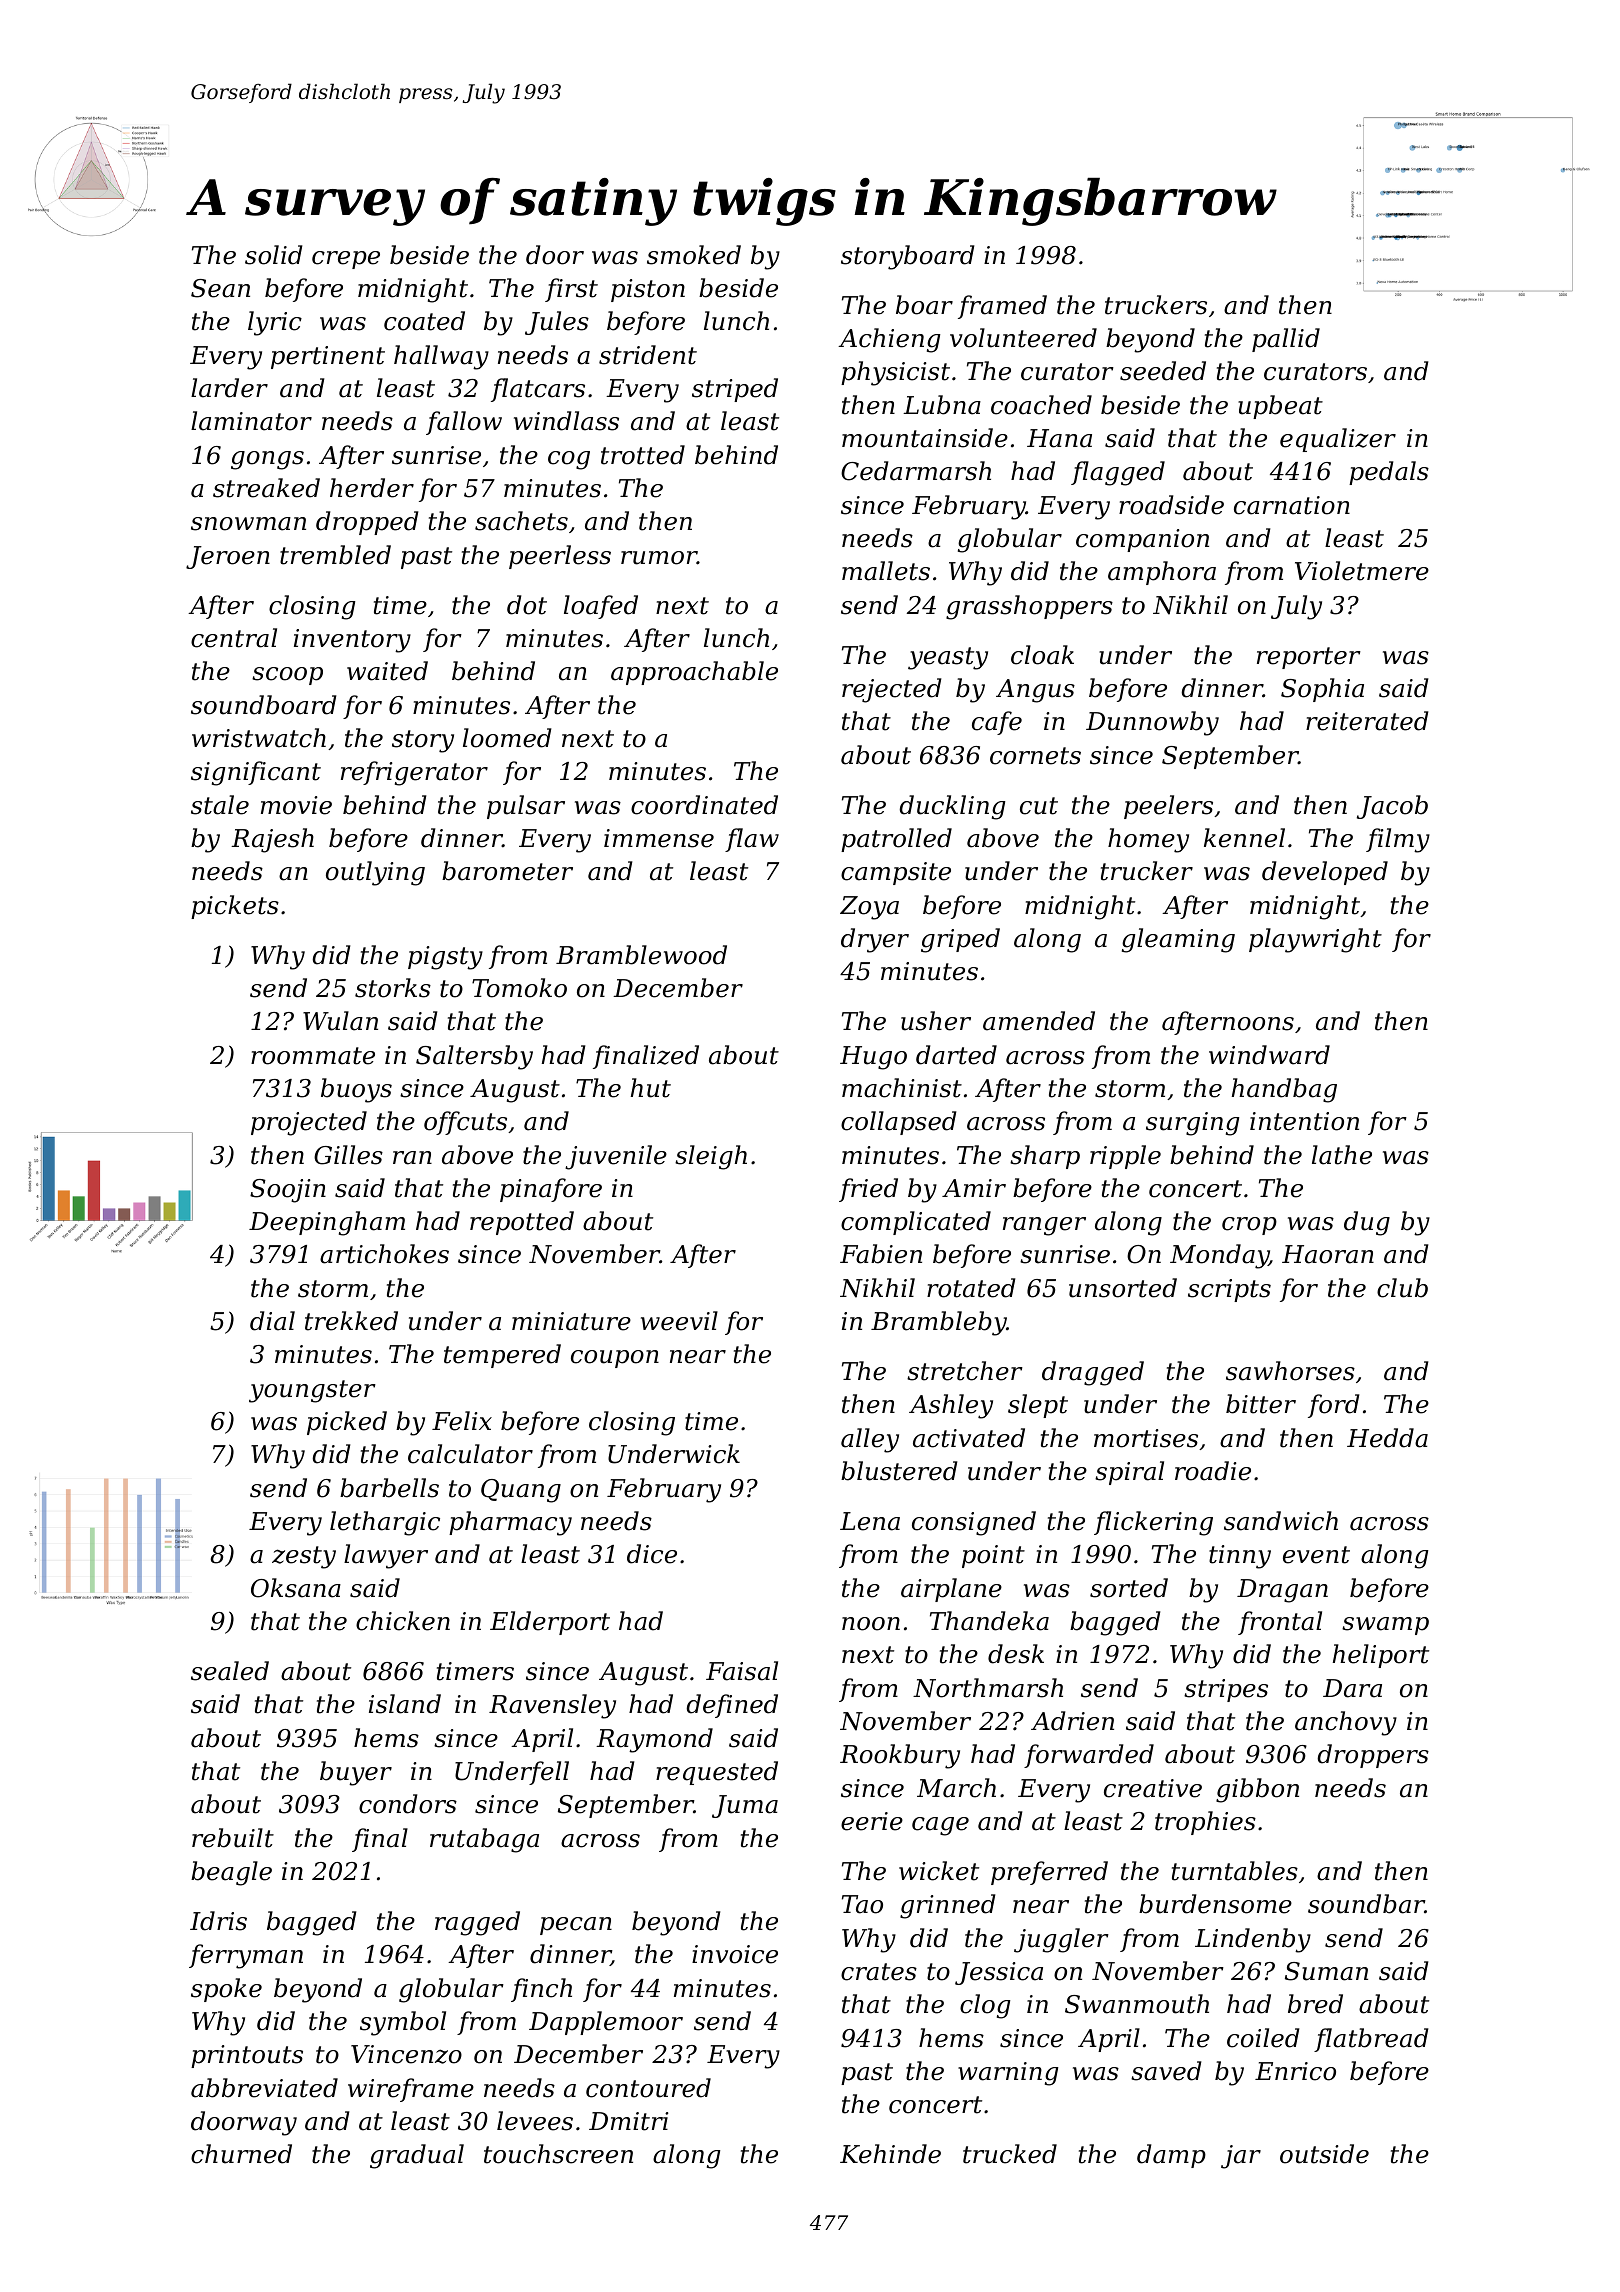 This document has width=1620, height=2292. Describe the element at coordinates (230, 1671) in the document. I see `sealed` at that location.
